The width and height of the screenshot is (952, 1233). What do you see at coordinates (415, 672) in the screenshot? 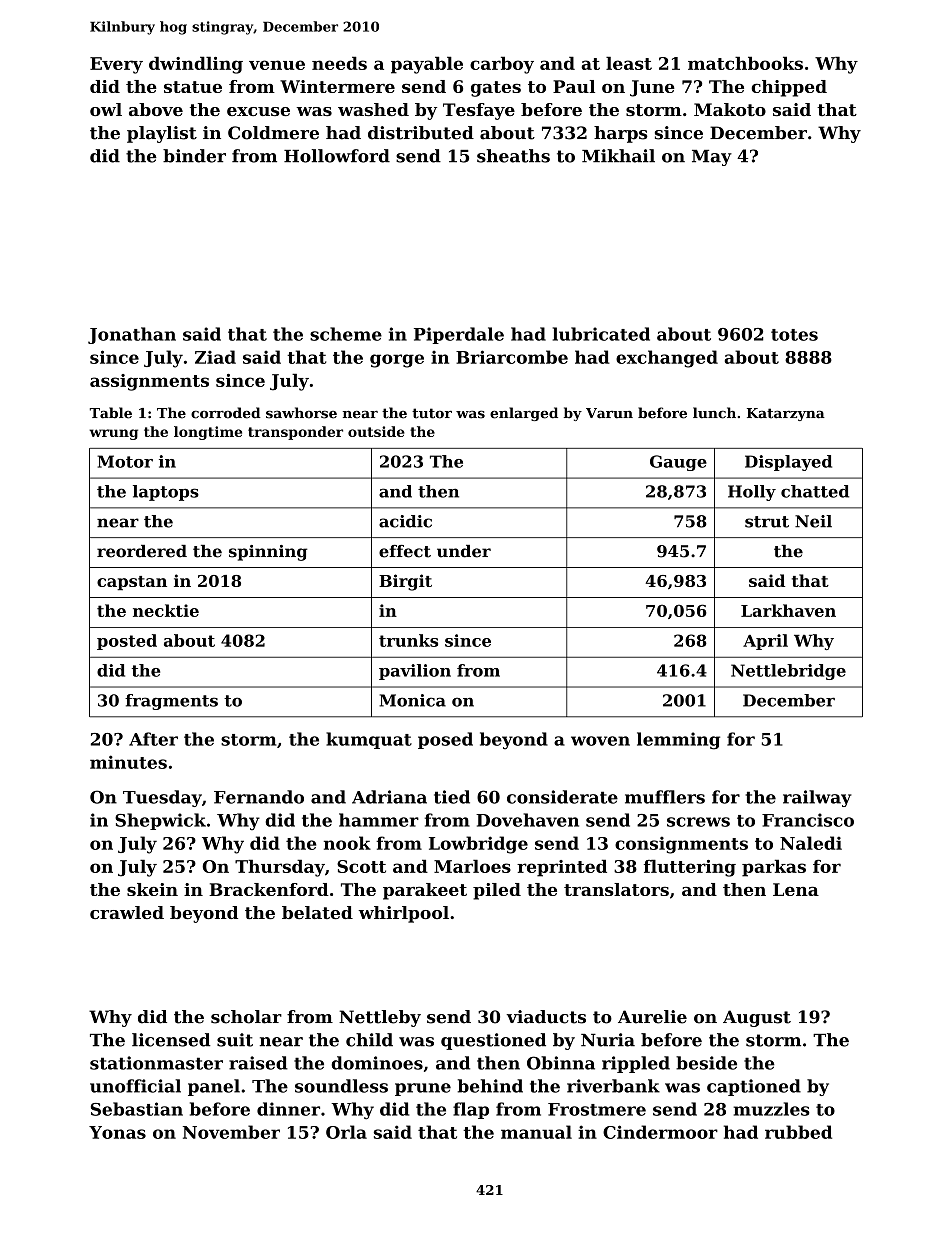
I see `pavilion` at bounding box center [415, 672].
